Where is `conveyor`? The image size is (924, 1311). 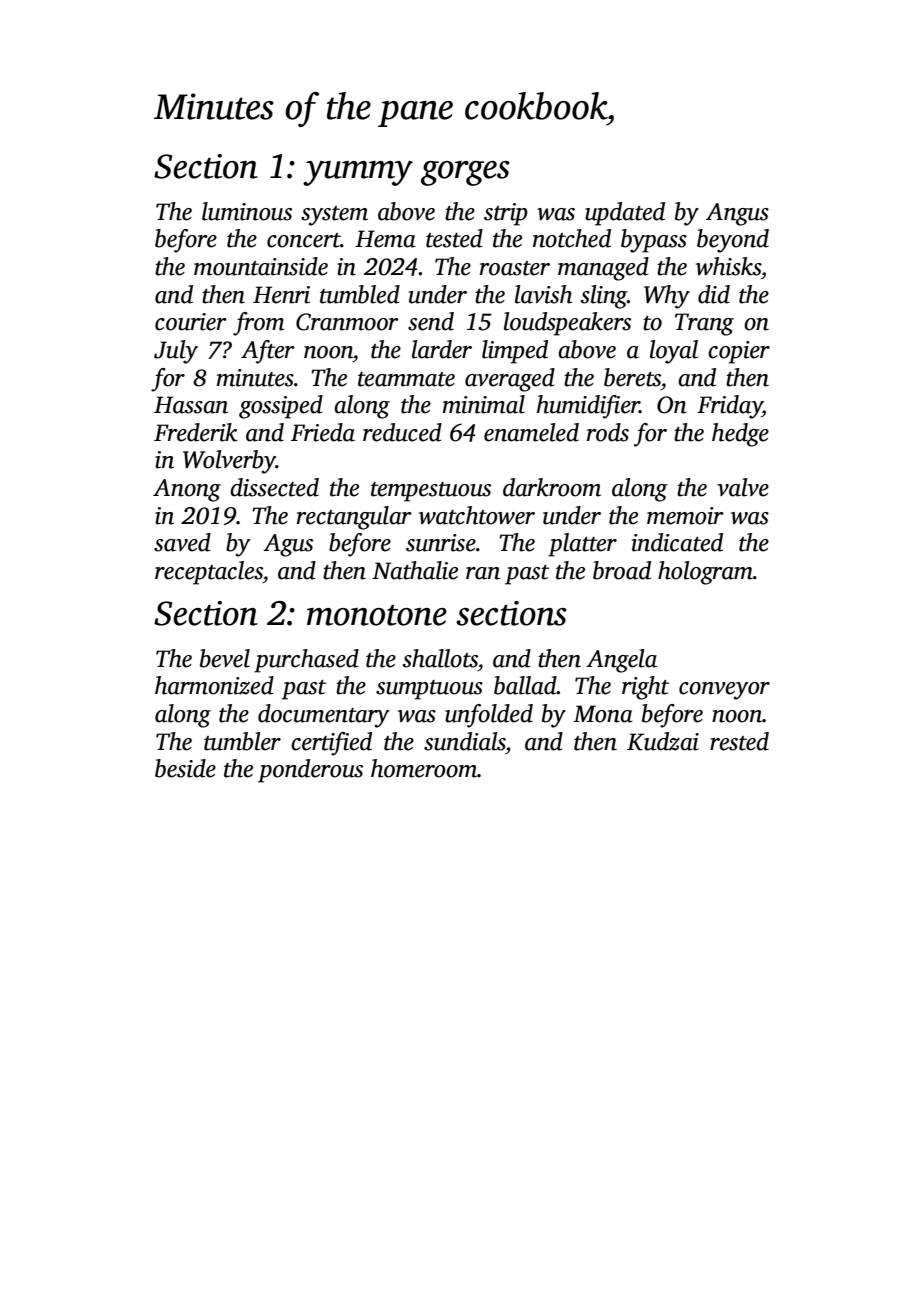 conveyor is located at coordinates (724, 691).
